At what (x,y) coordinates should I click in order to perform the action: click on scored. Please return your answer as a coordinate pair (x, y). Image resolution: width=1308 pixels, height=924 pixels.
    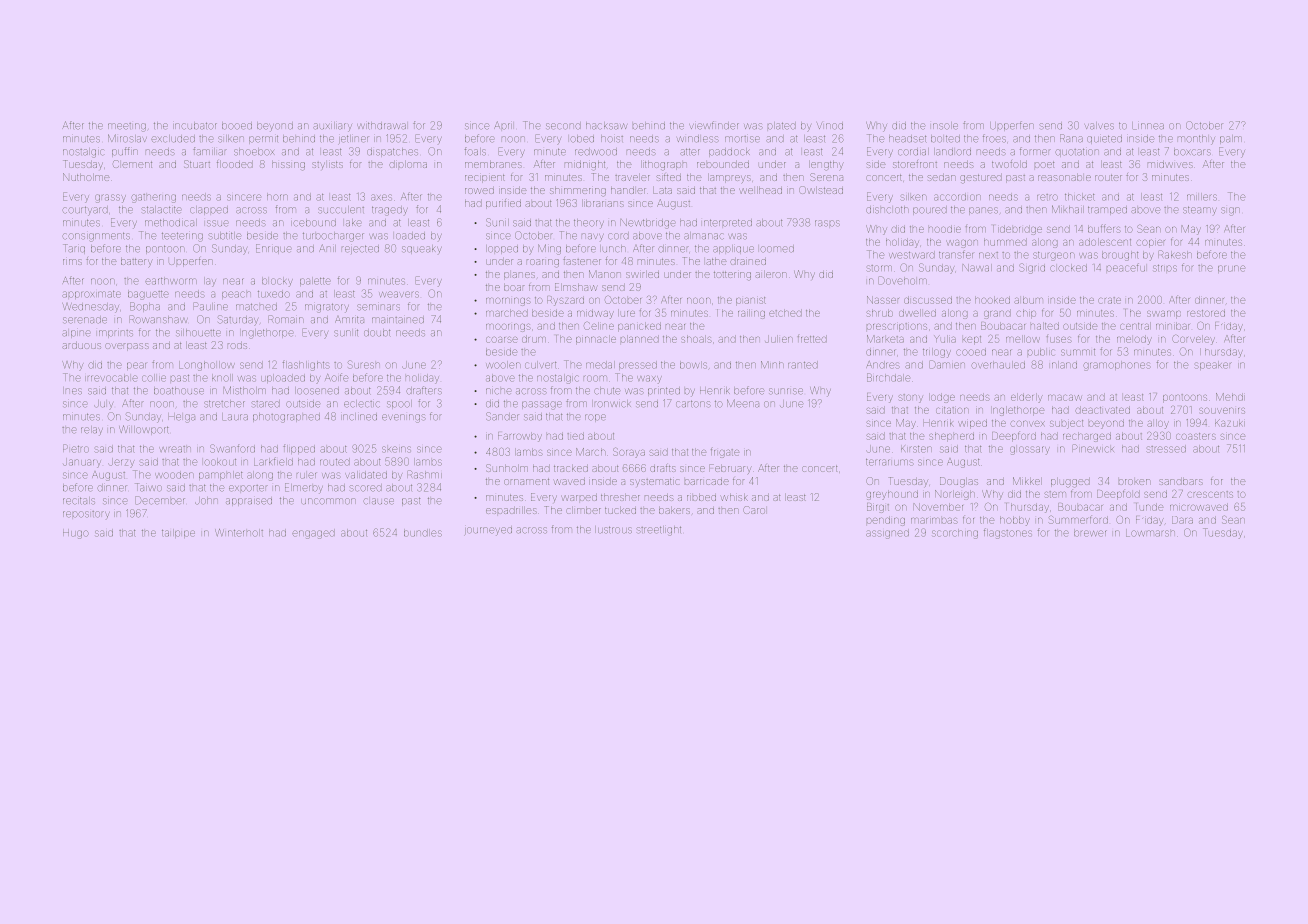
    Looking at the image, I should click on (366, 487).
